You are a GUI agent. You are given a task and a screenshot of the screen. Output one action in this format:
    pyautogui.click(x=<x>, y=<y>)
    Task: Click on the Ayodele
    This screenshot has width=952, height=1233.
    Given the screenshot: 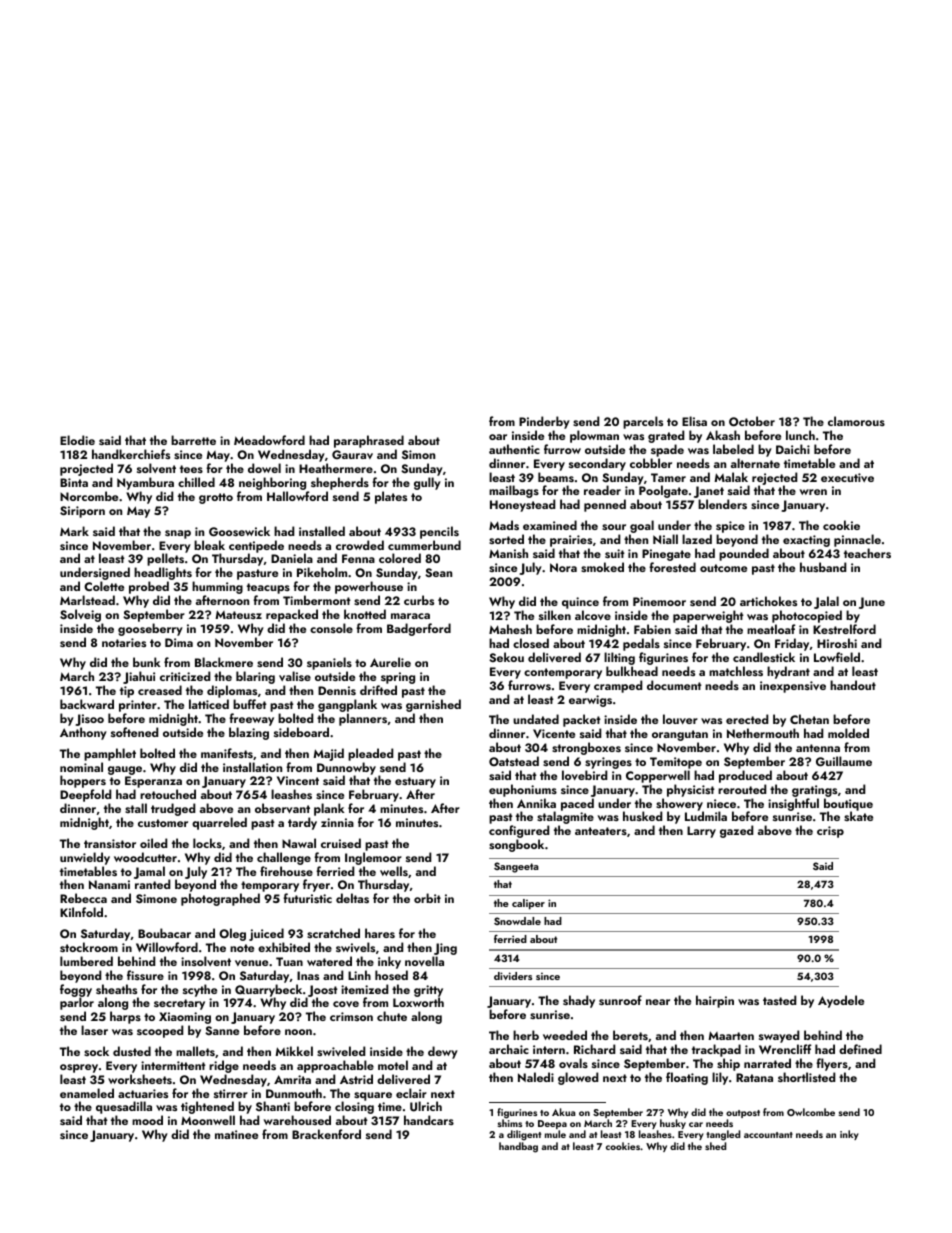 What is the action you would take?
    pyautogui.click(x=841, y=1001)
